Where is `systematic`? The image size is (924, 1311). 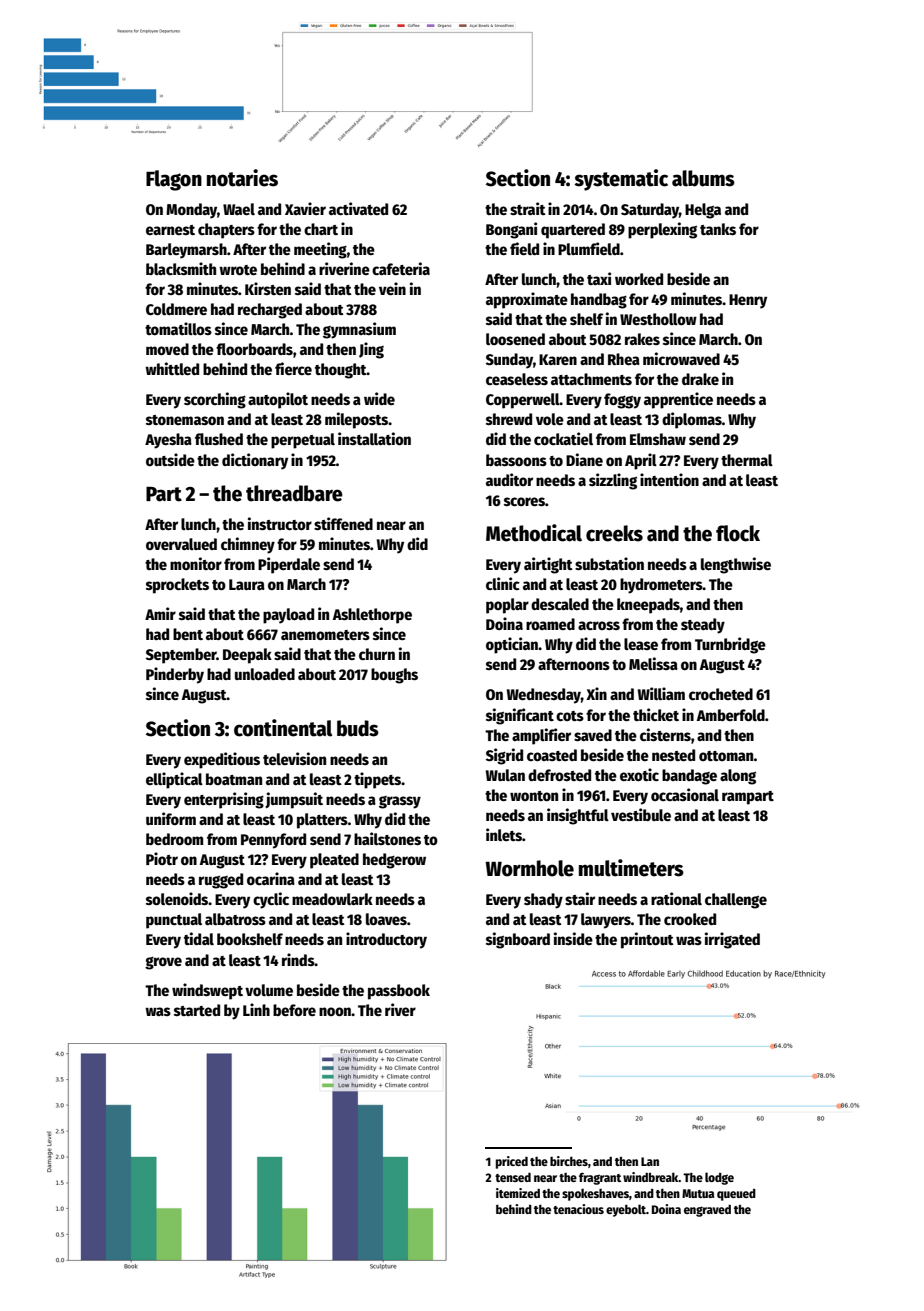 systematic is located at coordinates (621, 180).
